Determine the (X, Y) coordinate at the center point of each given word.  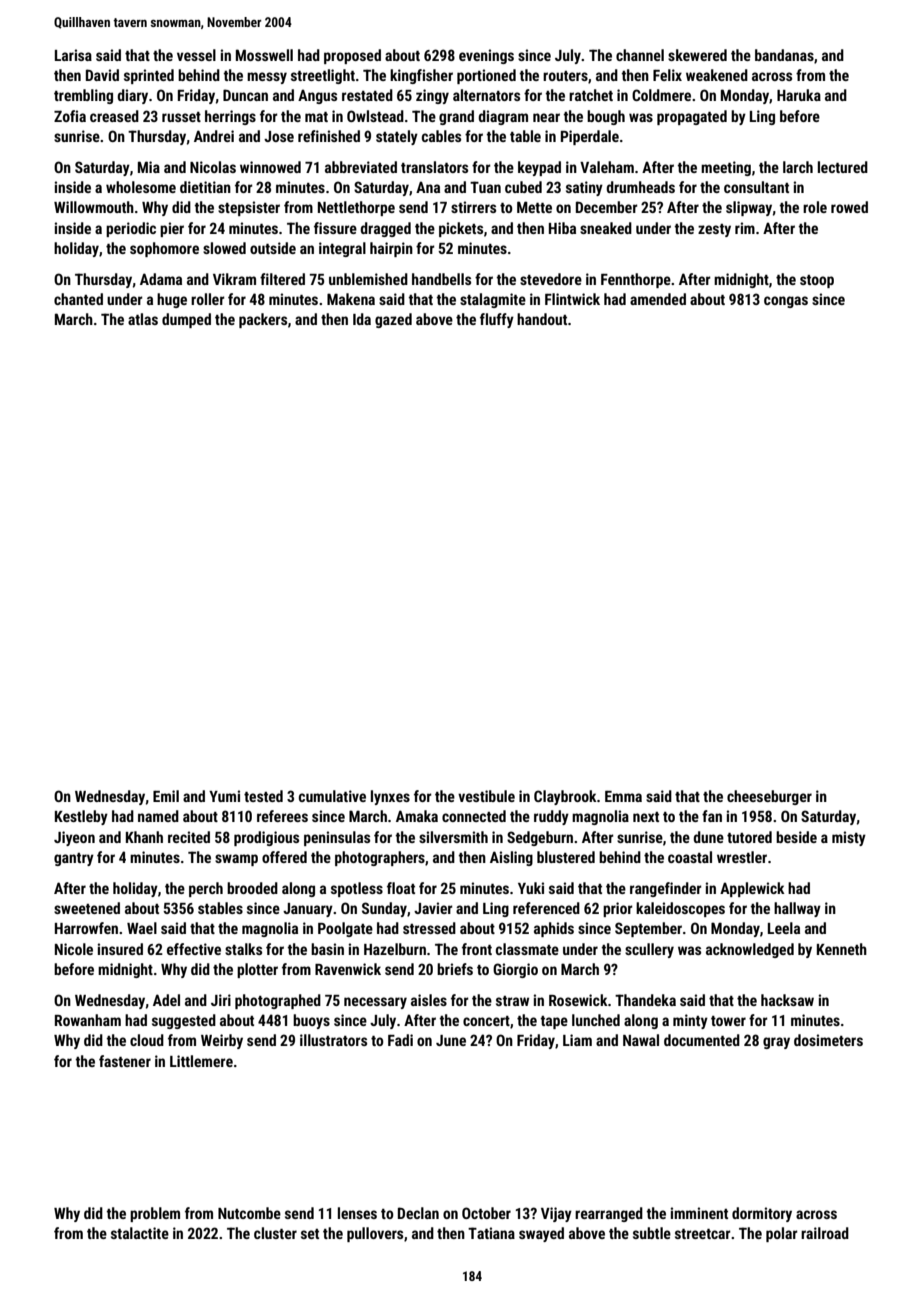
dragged (385, 229)
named (158, 816)
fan (712, 816)
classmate (527, 949)
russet (181, 117)
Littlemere (201, 1061)
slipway (749, 208)
